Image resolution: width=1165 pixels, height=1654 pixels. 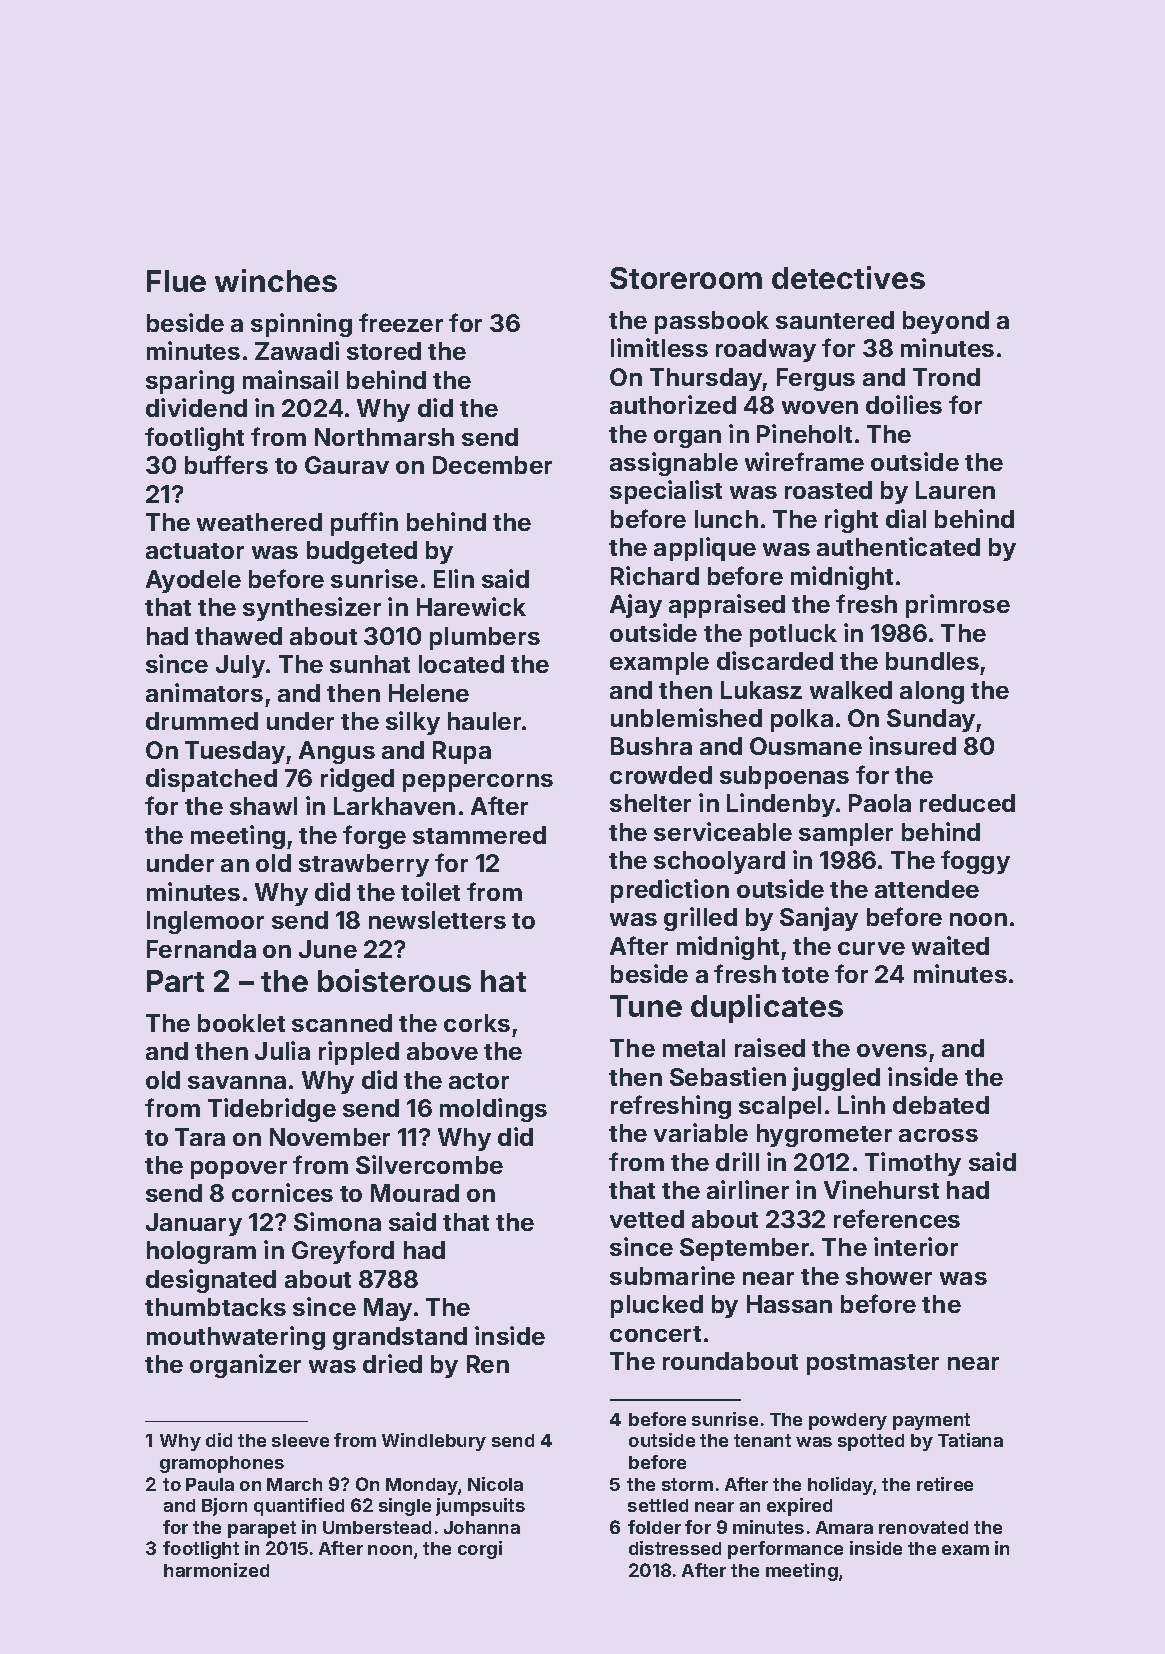 I want to click on boisterous, so click(x=394, y=980).
